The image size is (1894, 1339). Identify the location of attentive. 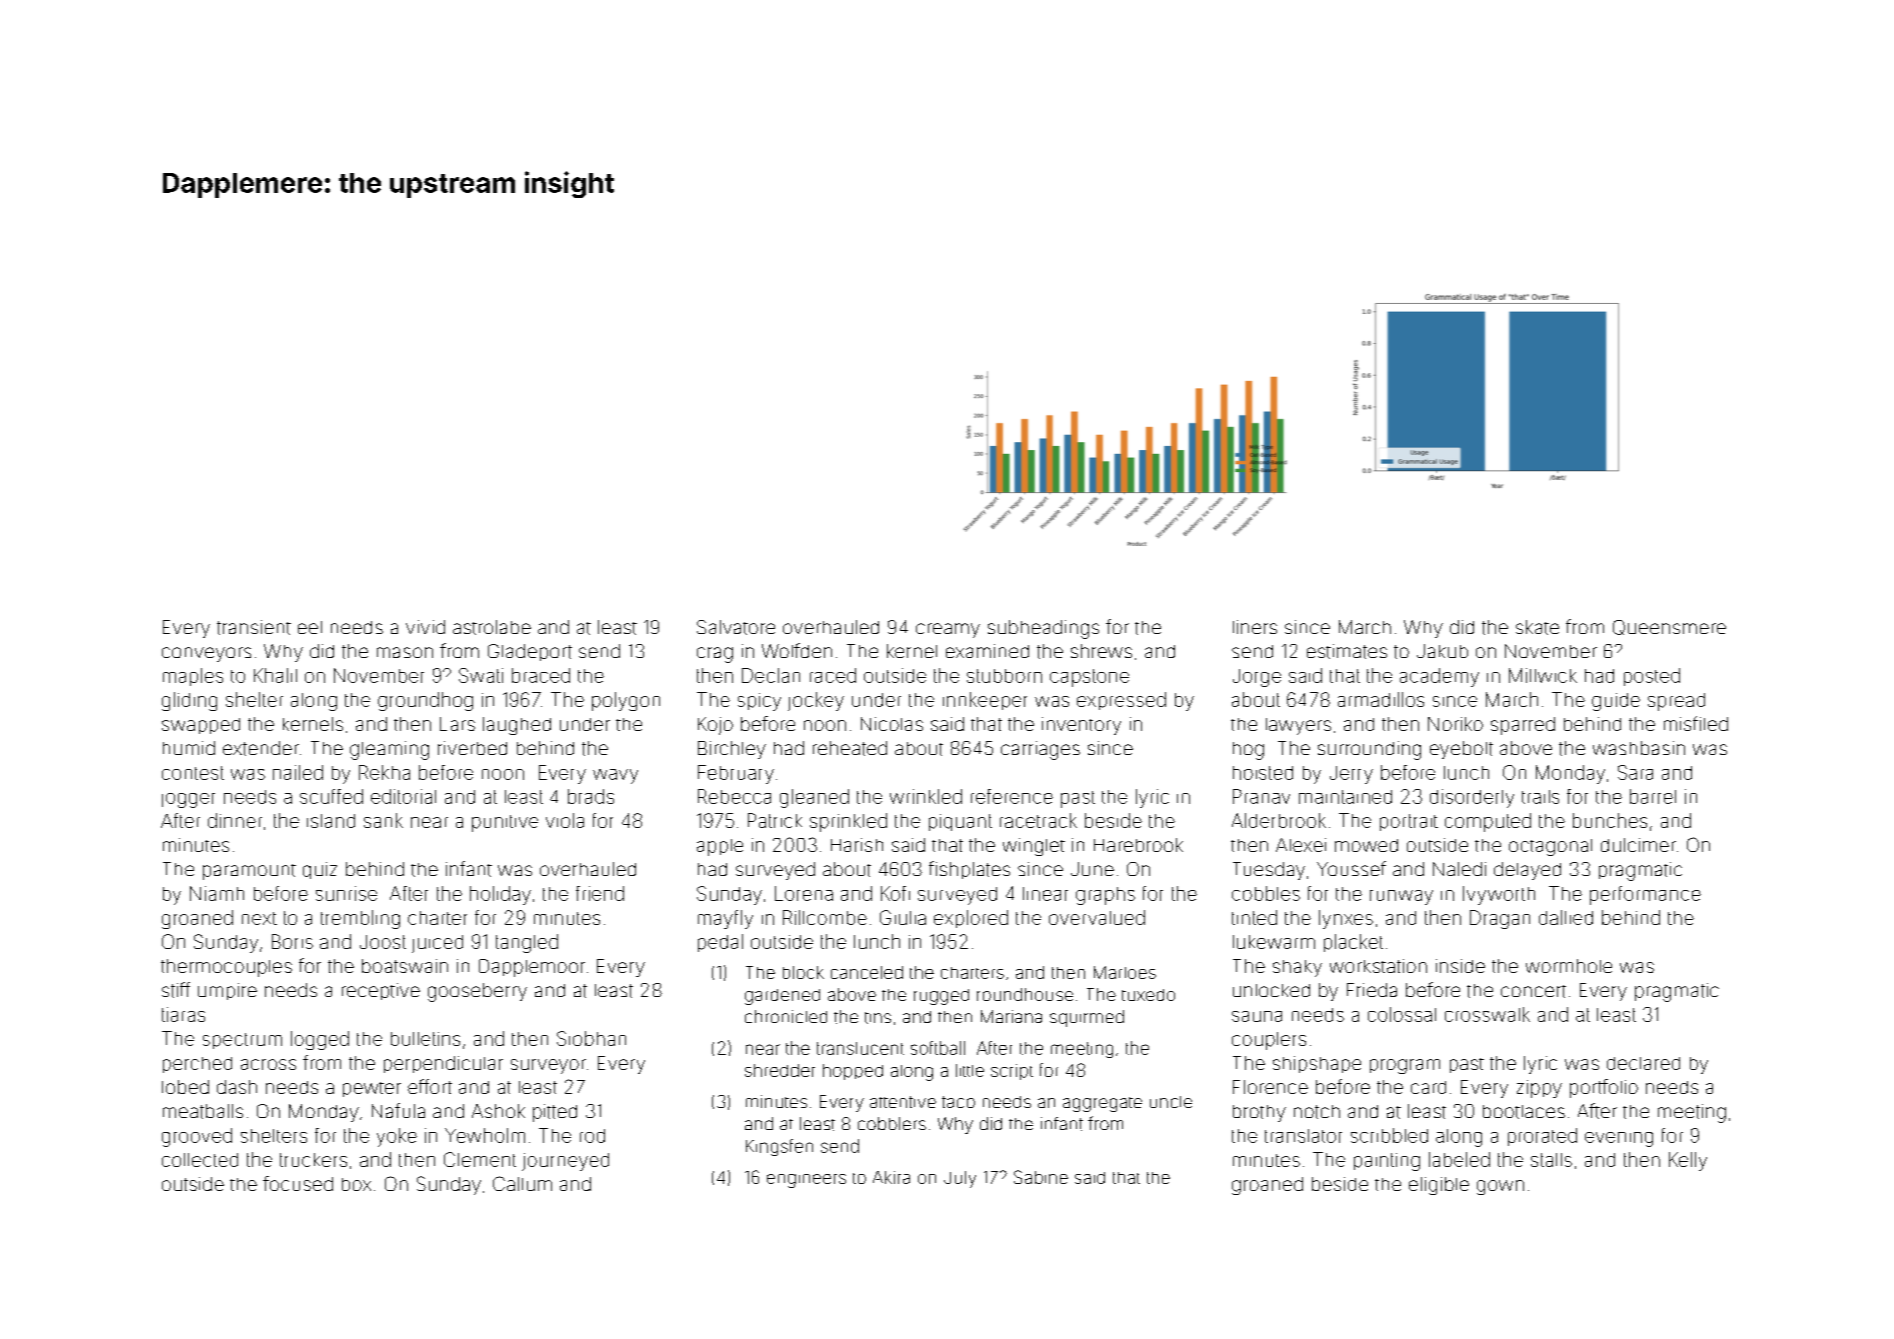
(903, 1102).
